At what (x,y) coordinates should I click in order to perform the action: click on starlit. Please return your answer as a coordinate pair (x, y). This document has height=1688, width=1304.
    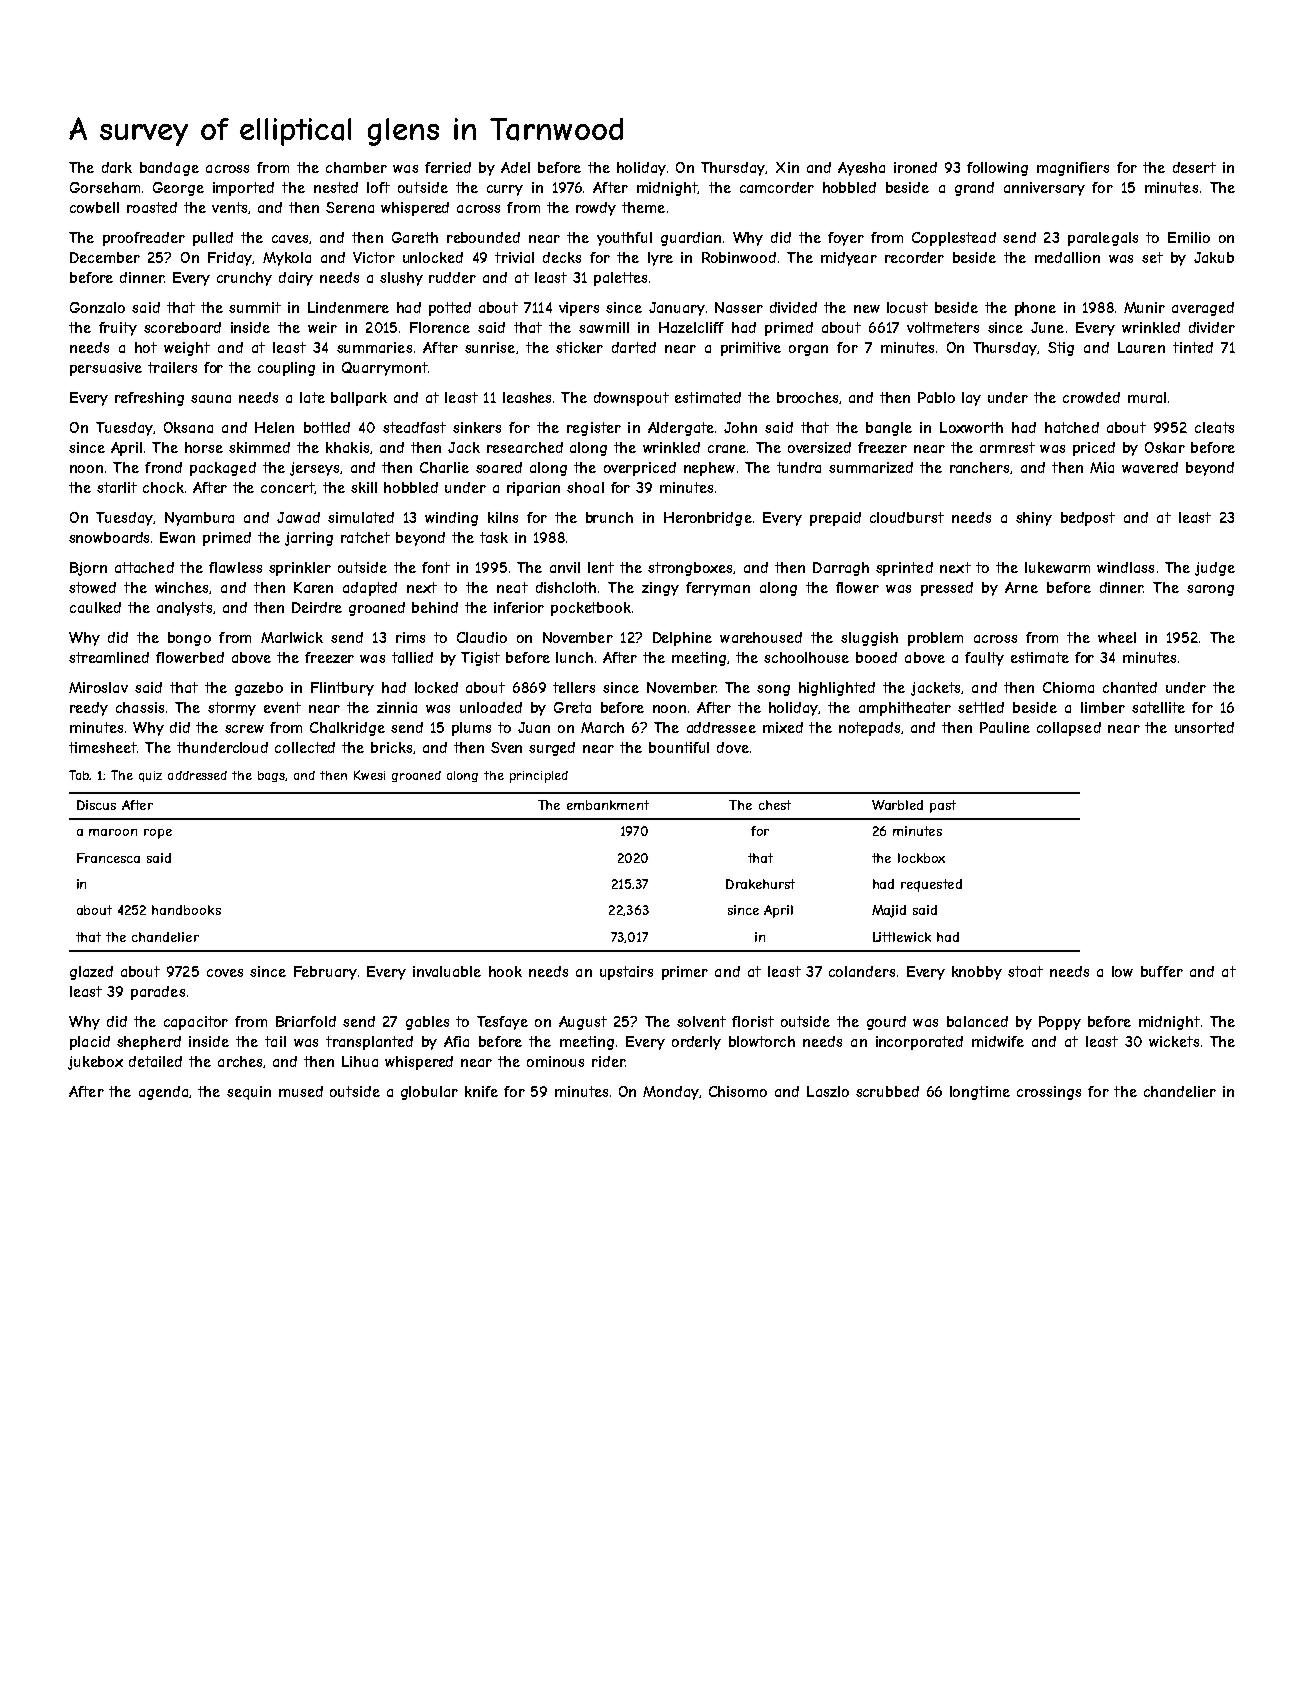
    Looking at the image, I should click on (117, 487).
